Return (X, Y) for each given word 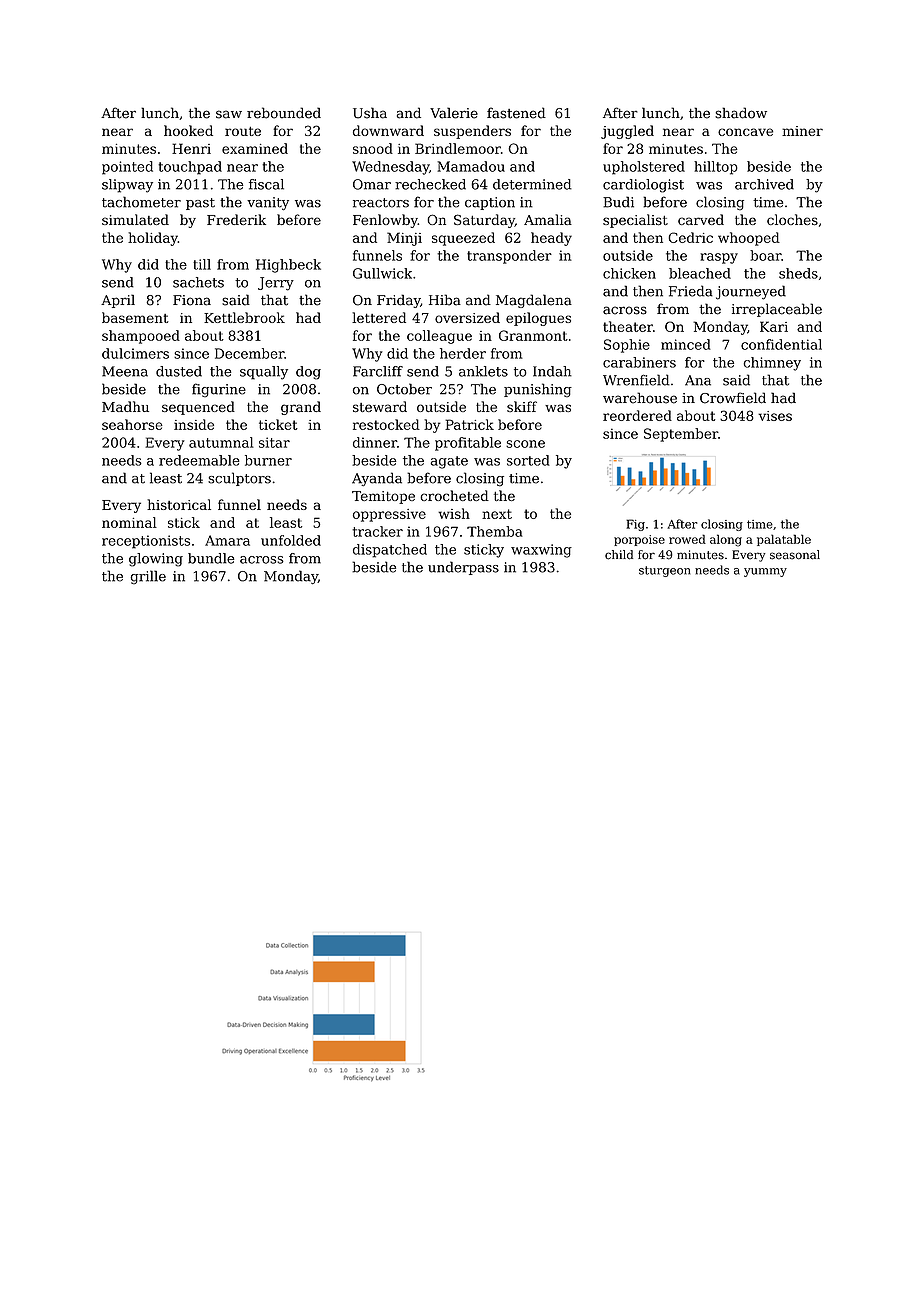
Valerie (454, 113)
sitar (274, 442)
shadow (741, 113)
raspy (719, 258)
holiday (153, 239)
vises (775, 416)
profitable (468, 444)
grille (148, 577)
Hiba (445, 300)
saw (229, 114)
